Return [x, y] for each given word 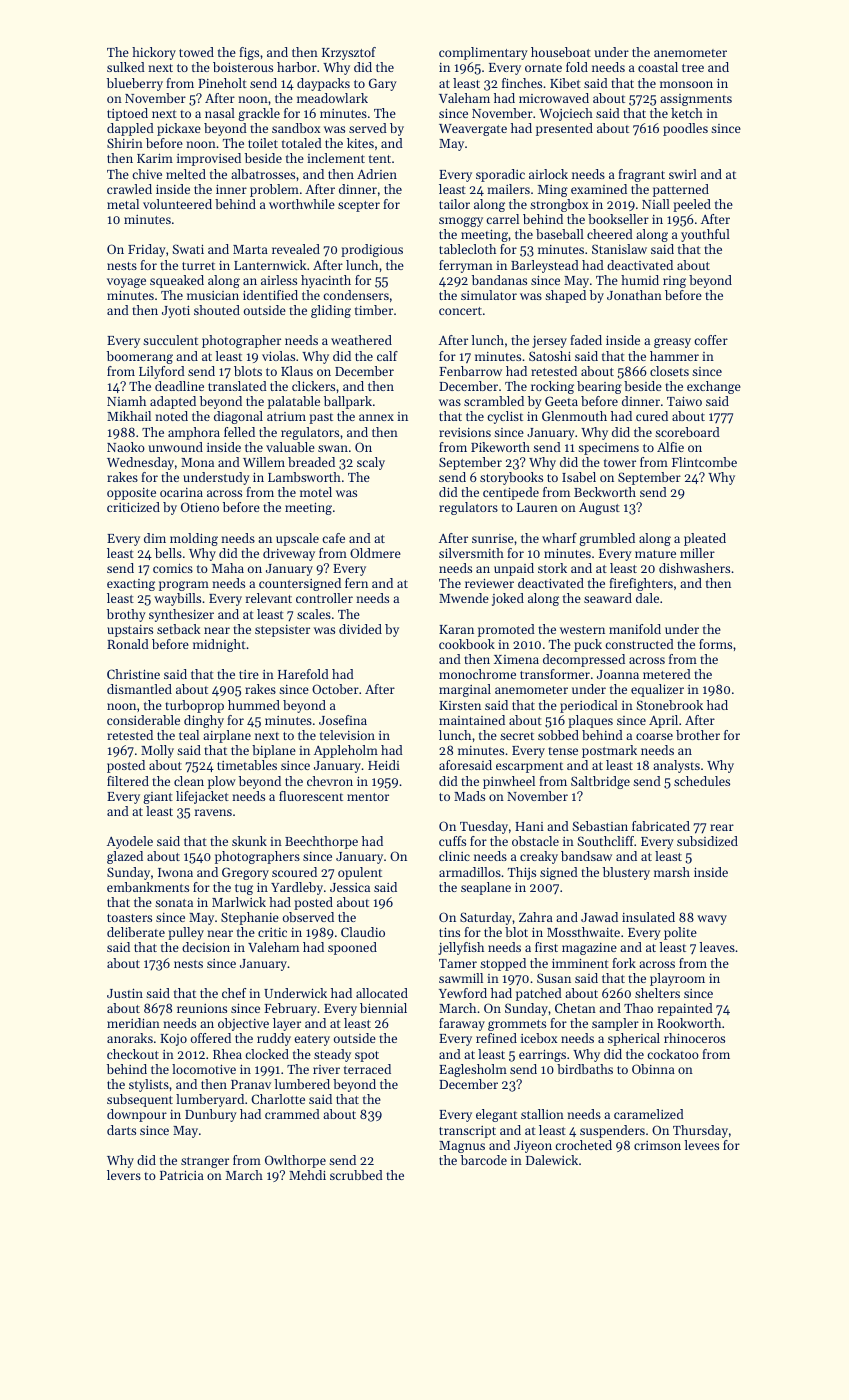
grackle [259, 114]
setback [178, 629]
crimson [657, 1145]
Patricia [182, 1175]
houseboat [561, 52]
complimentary [483, 53]
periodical [589, 706]
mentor [368, 797]
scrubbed [356, 1175]
